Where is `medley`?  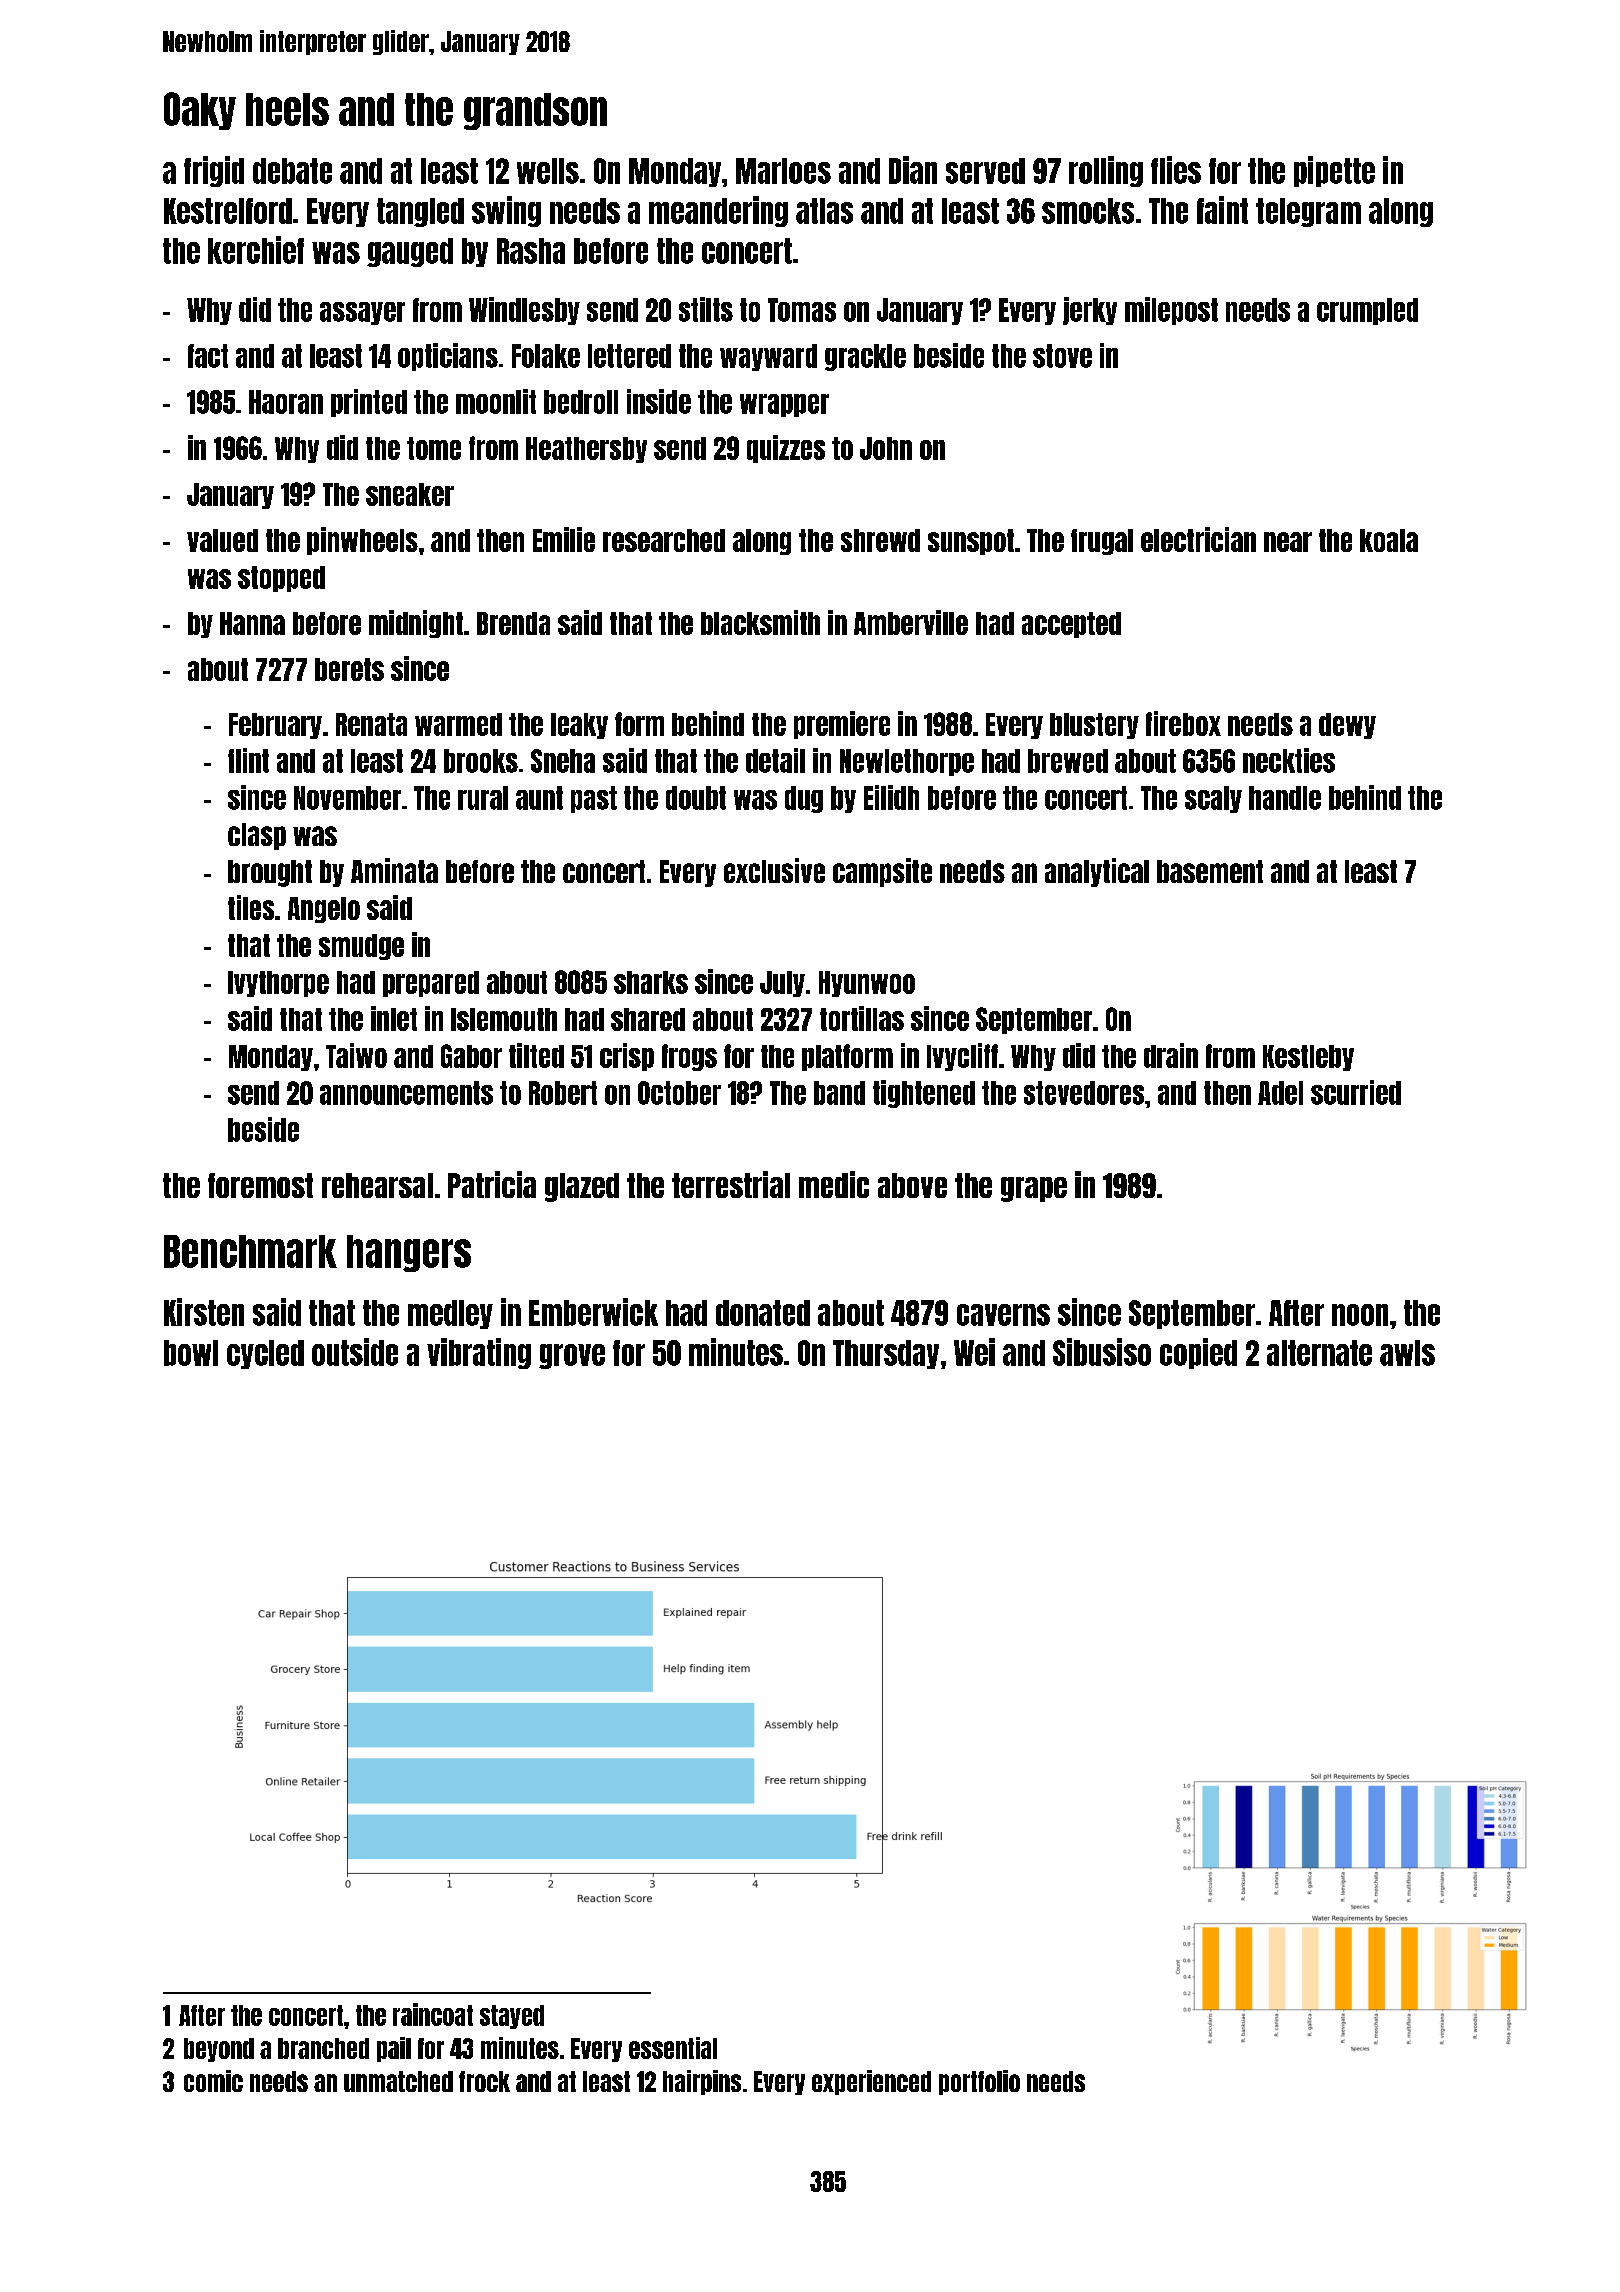
medley is located at coordinates (450, 1314).
